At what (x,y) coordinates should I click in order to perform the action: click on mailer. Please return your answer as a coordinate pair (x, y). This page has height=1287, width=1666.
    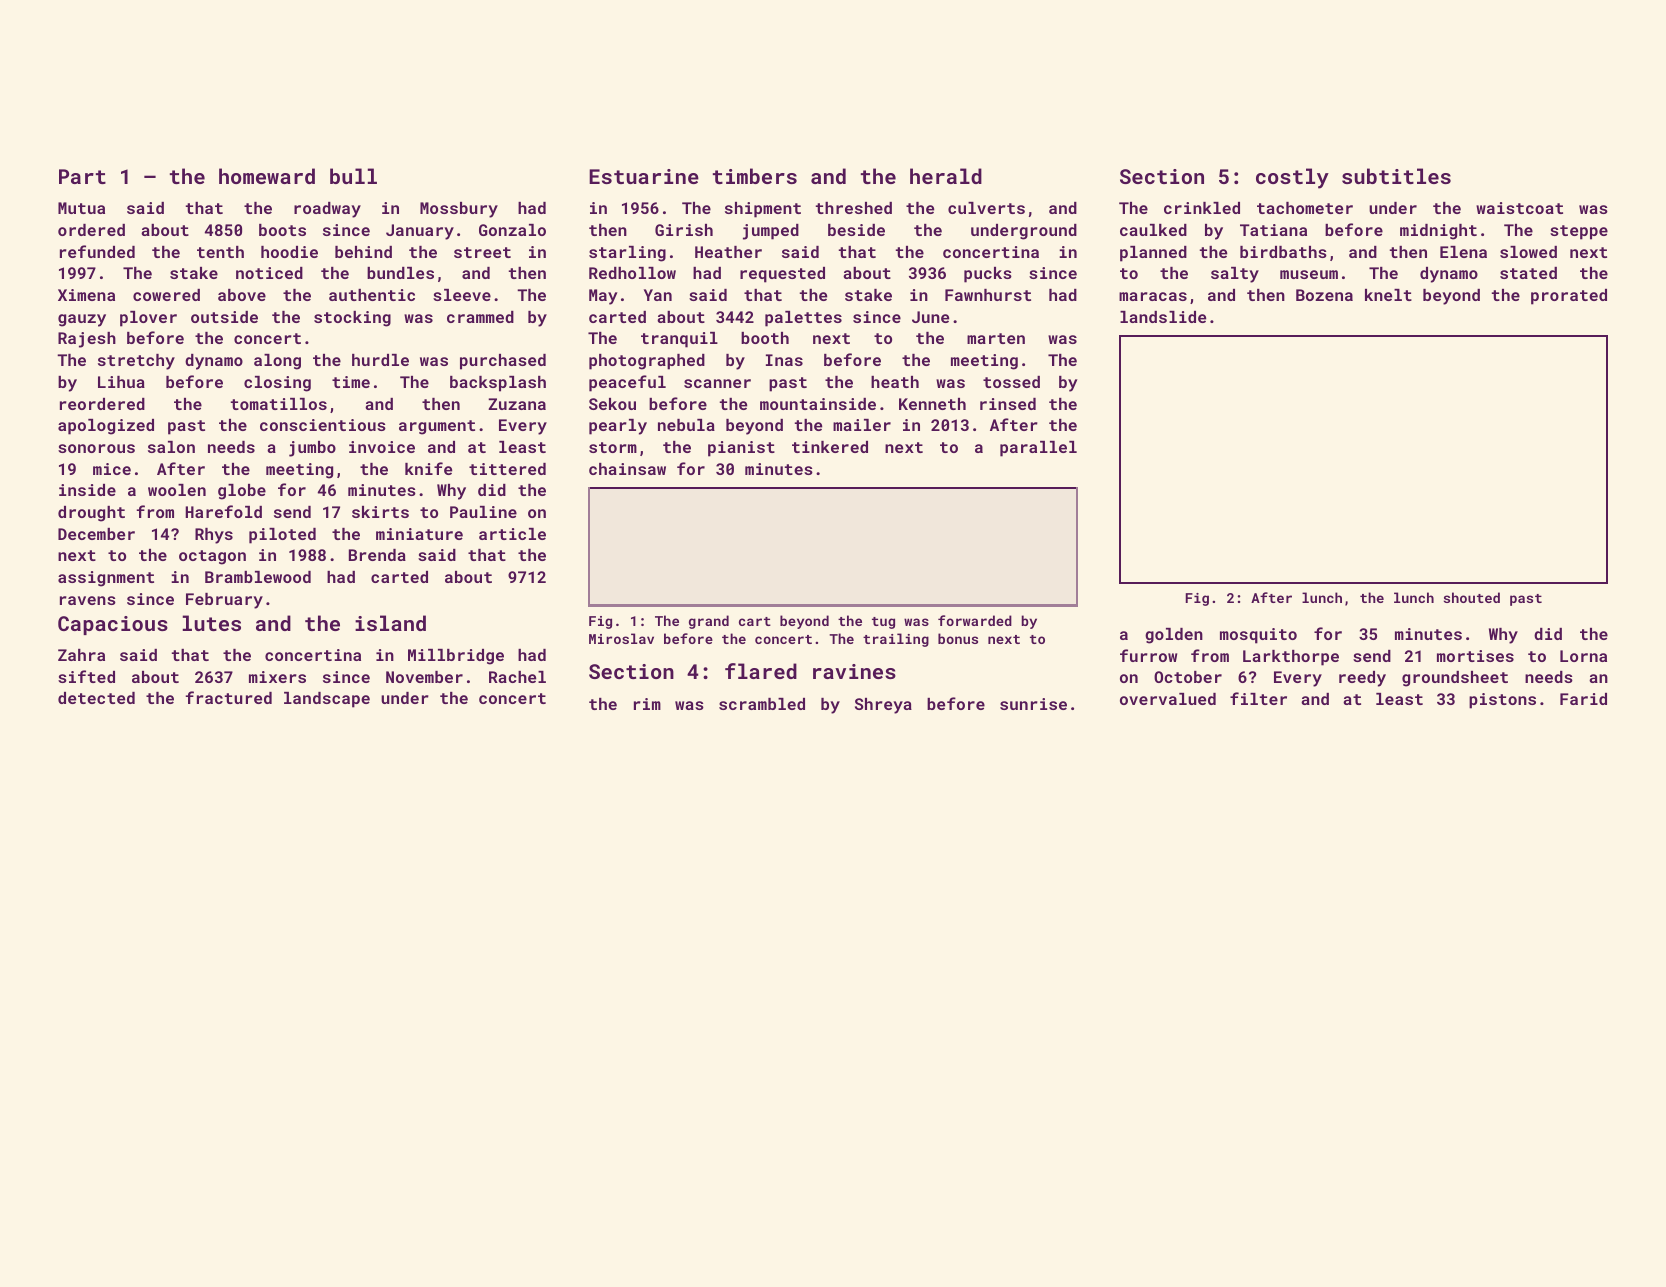
    Looking at the image, I should click on (862, 425).
